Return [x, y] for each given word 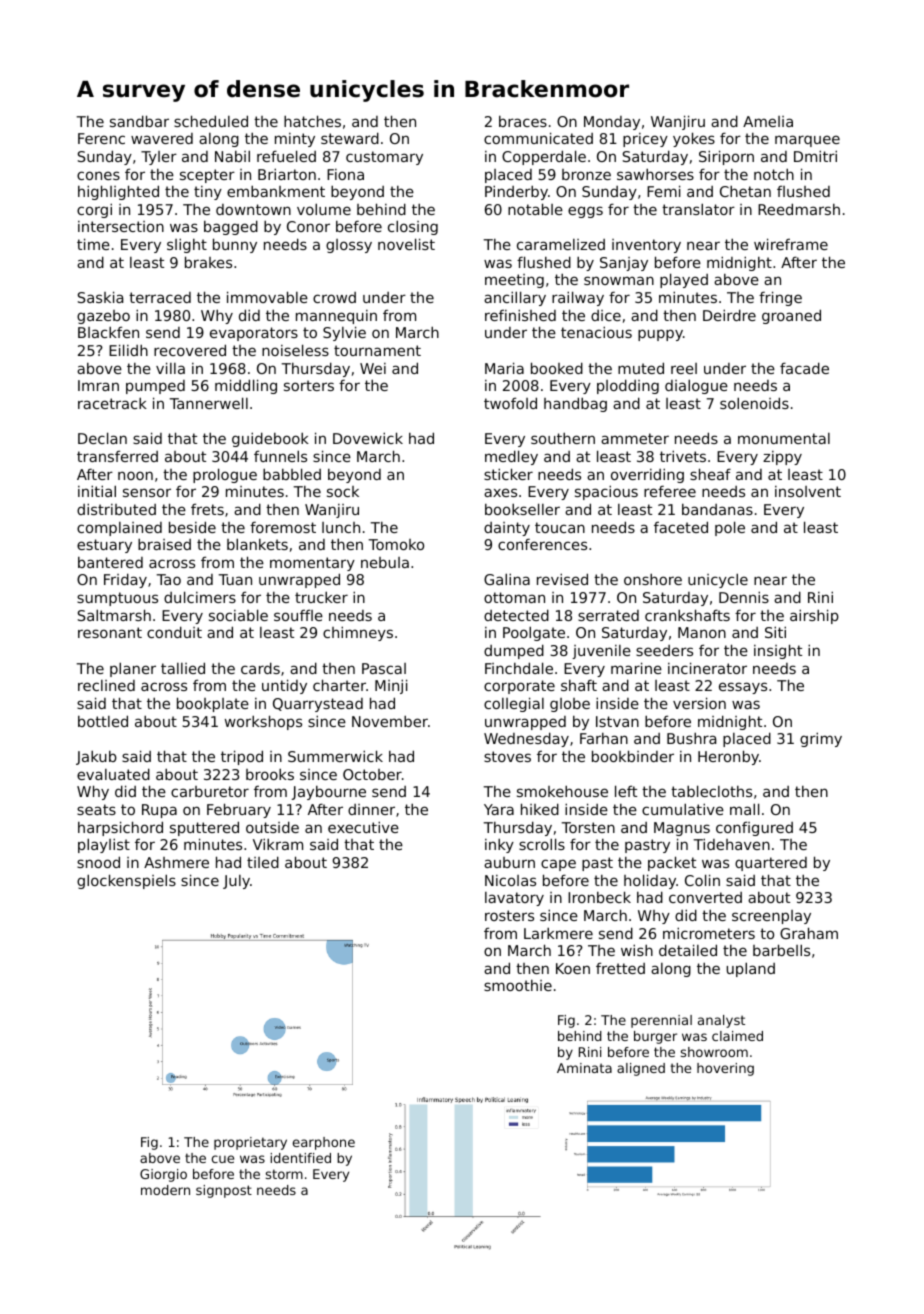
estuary [104, 546]
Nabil [232, 156]
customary [384, 158]
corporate [519, 687]
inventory [646, 246]
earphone [324, 1143]
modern [165, 1190]
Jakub [96, 758]
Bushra [691, 738]
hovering [725, 1069]
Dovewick [368, 438]
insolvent [808, 491]
